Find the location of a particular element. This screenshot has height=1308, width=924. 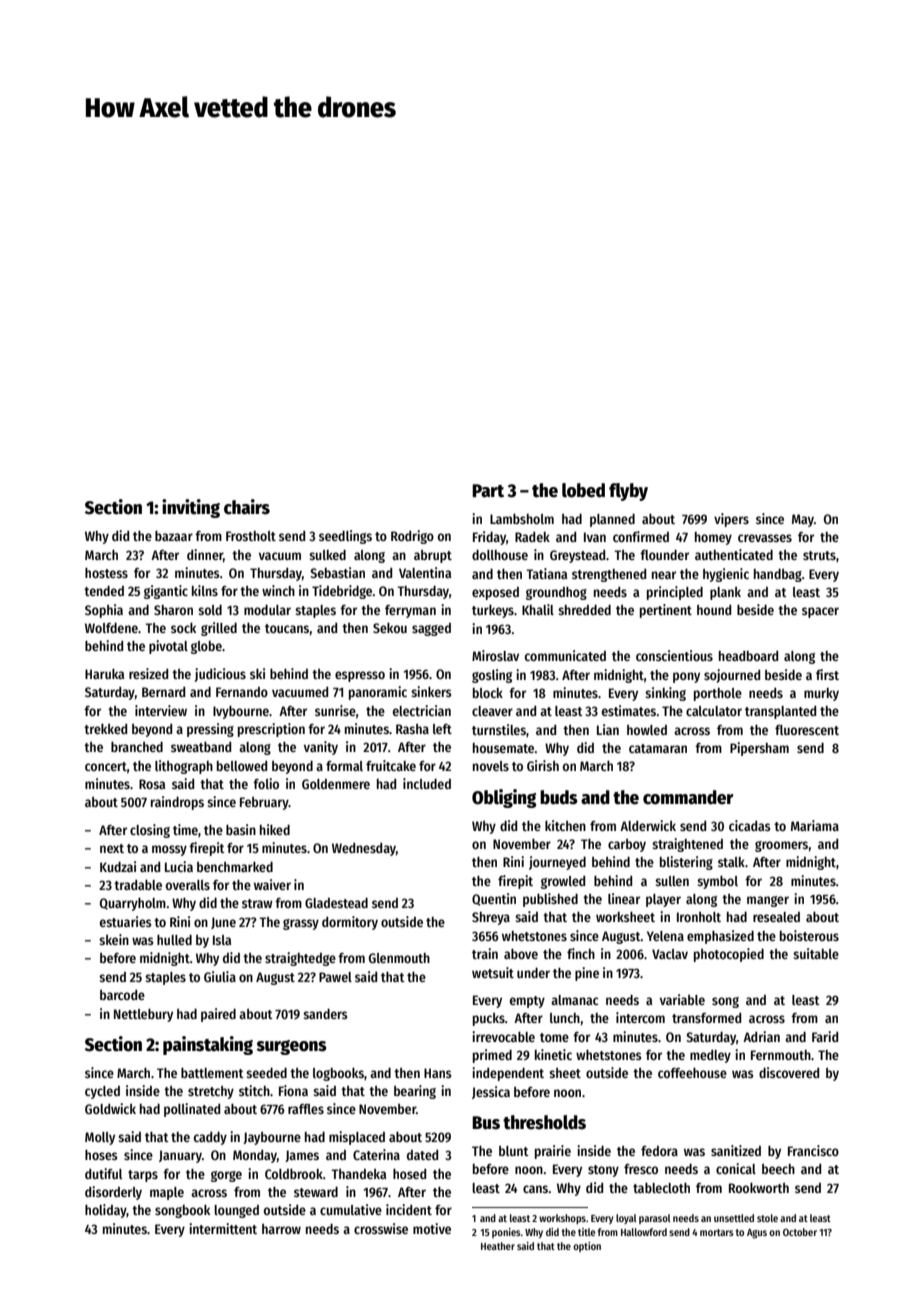

kitchen is located at coordinates (565, 825).
